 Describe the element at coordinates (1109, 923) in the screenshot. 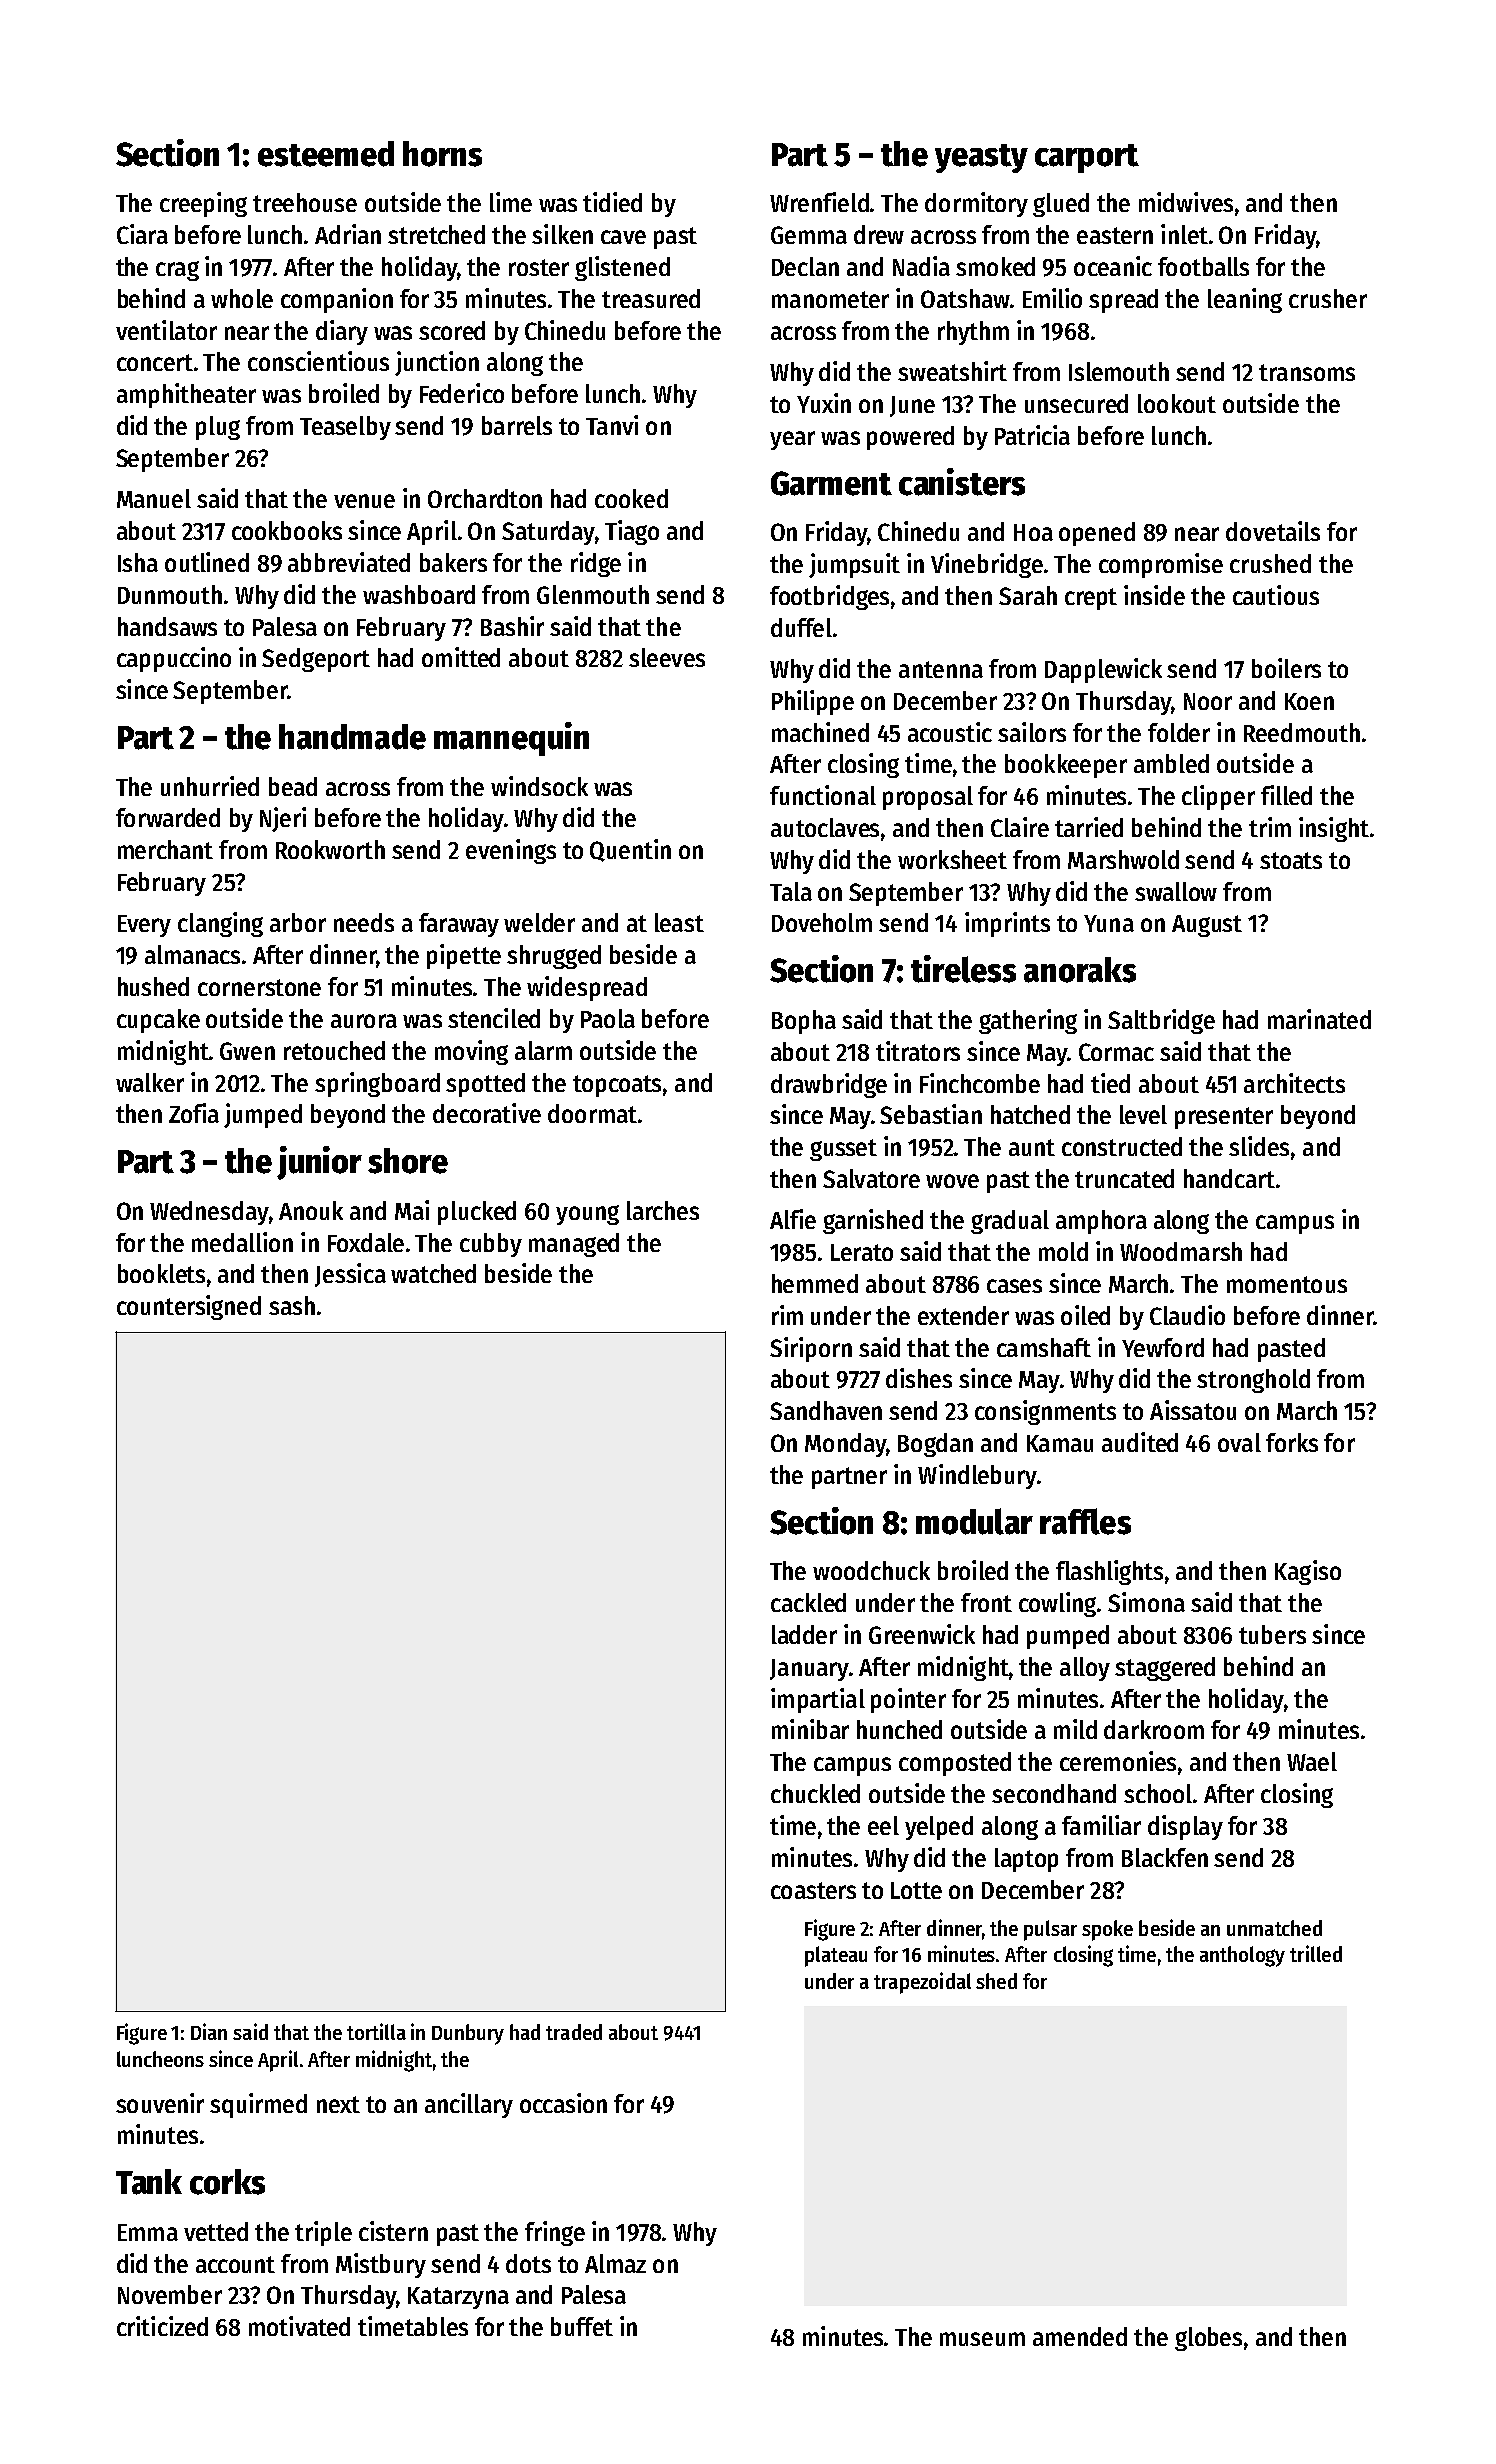

I see `Yuna` at that location.
